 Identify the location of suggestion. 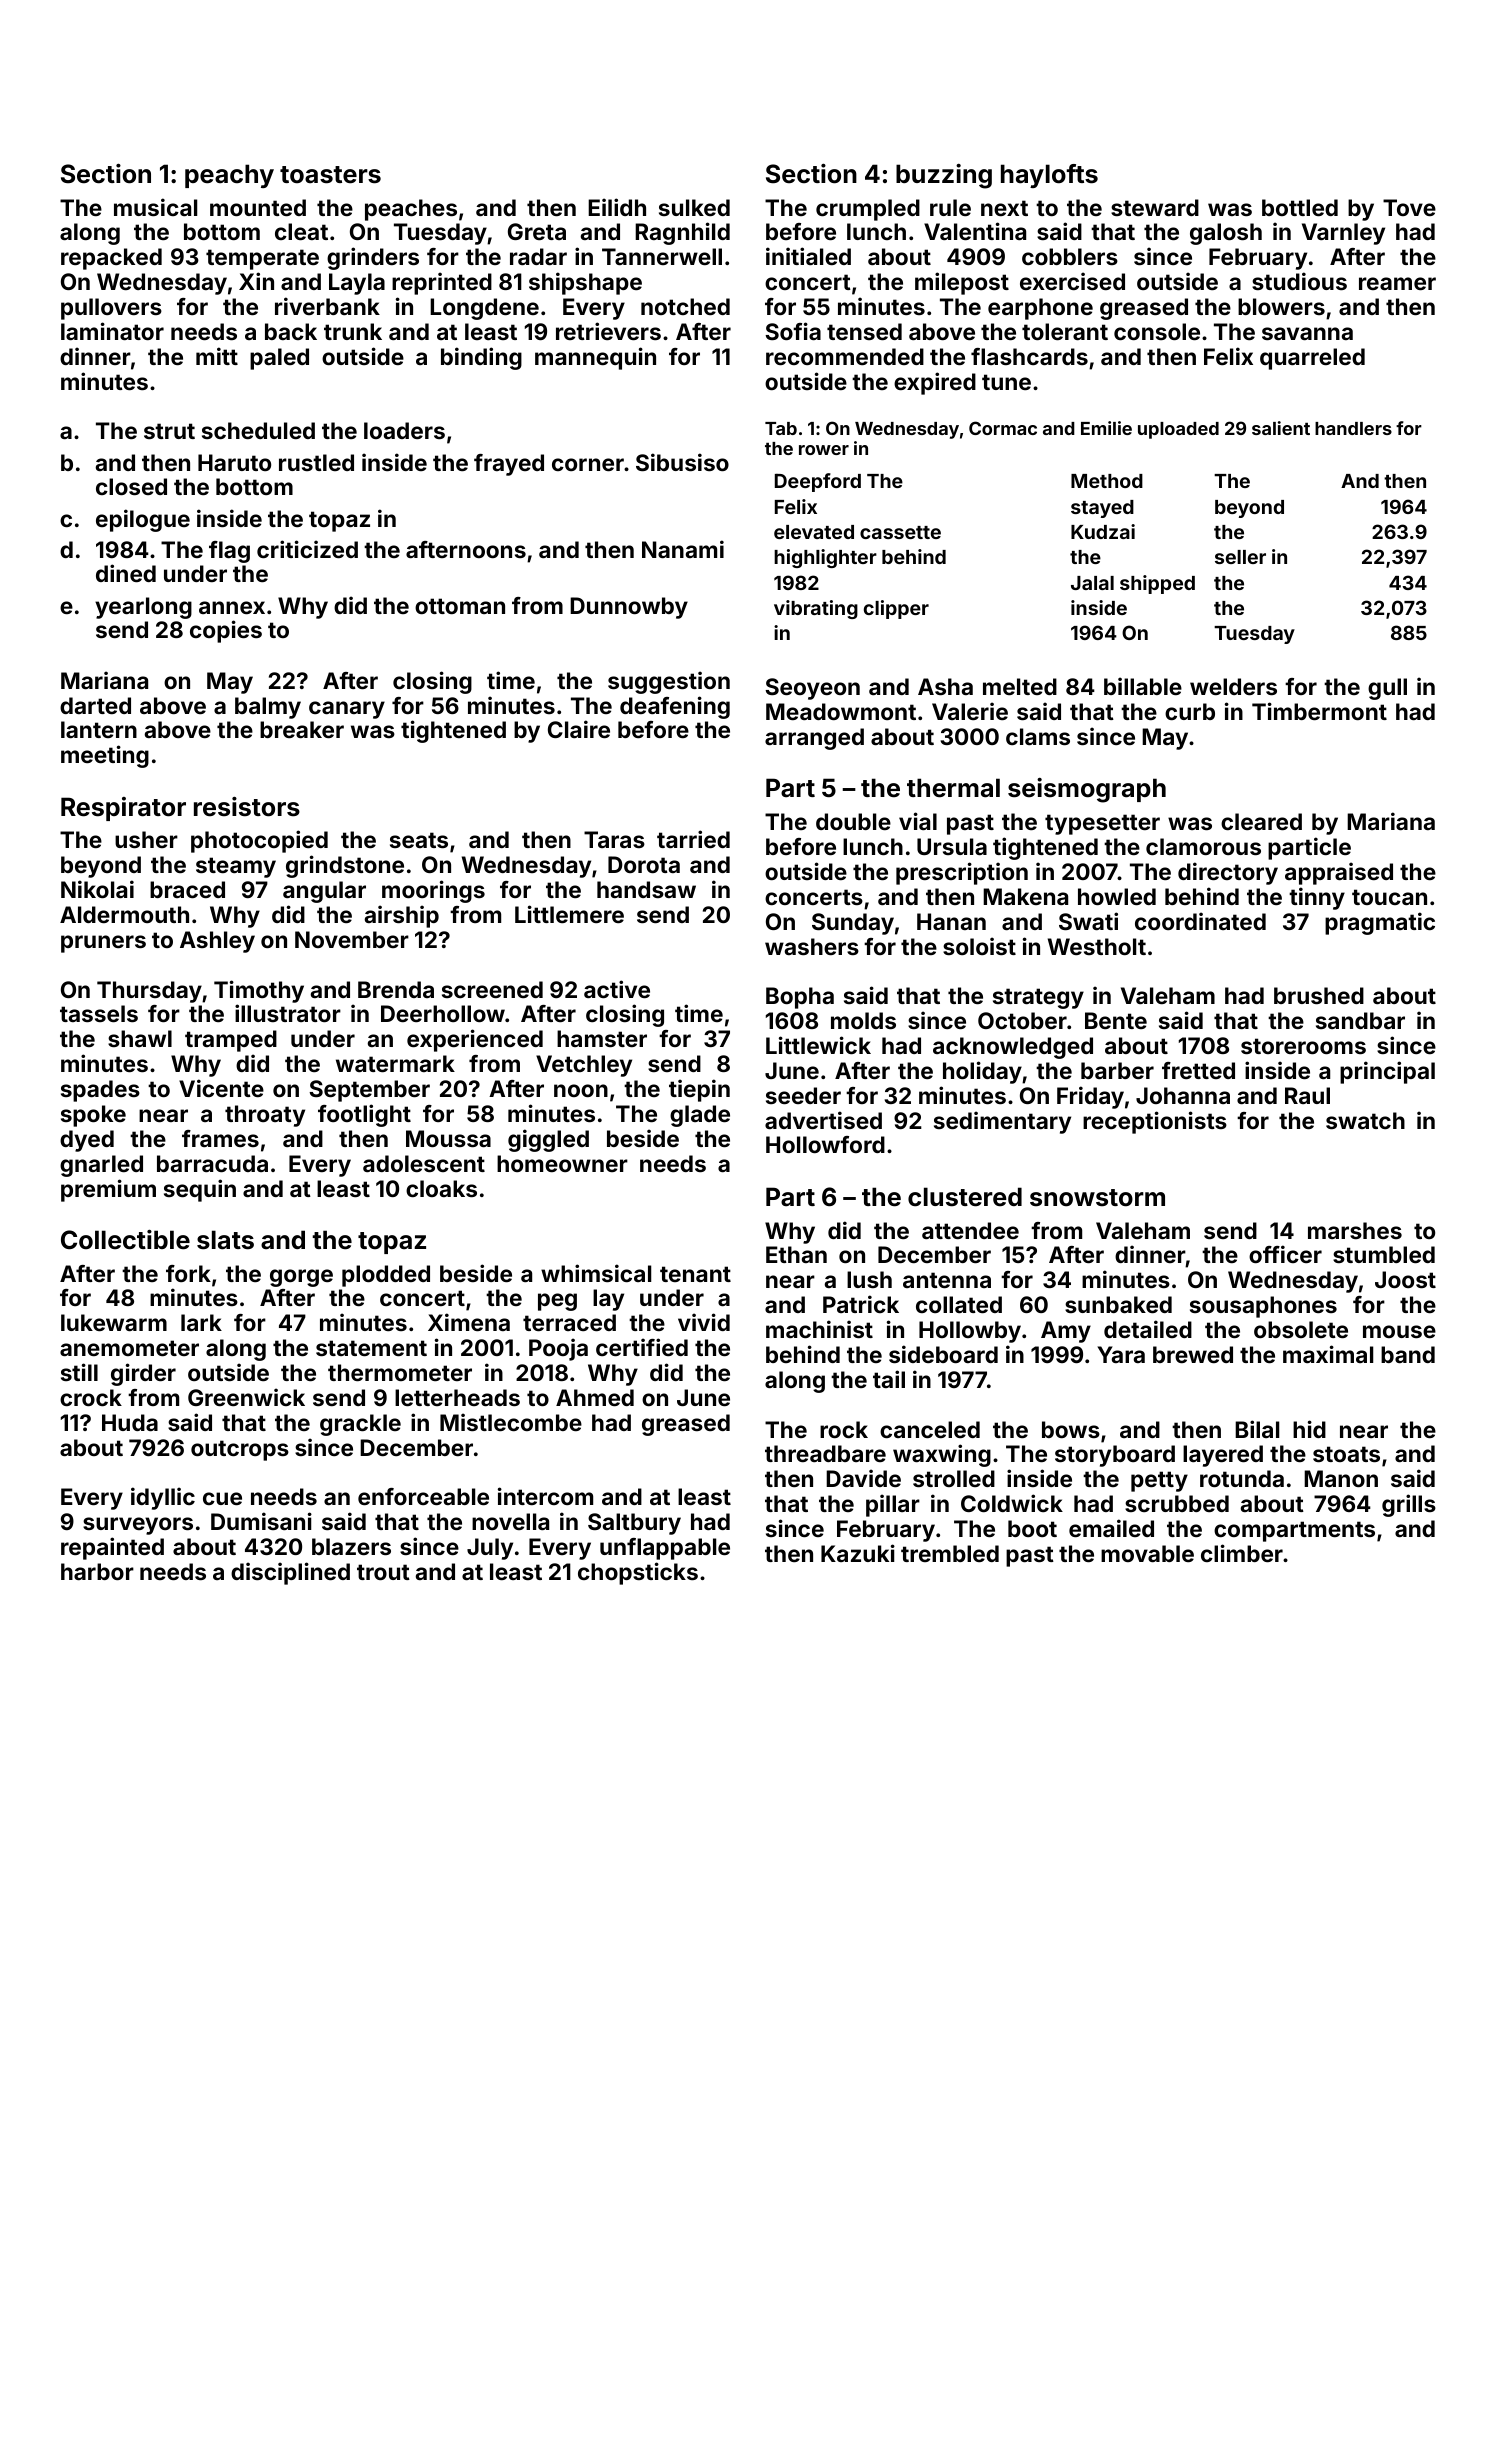
(669, 682).
